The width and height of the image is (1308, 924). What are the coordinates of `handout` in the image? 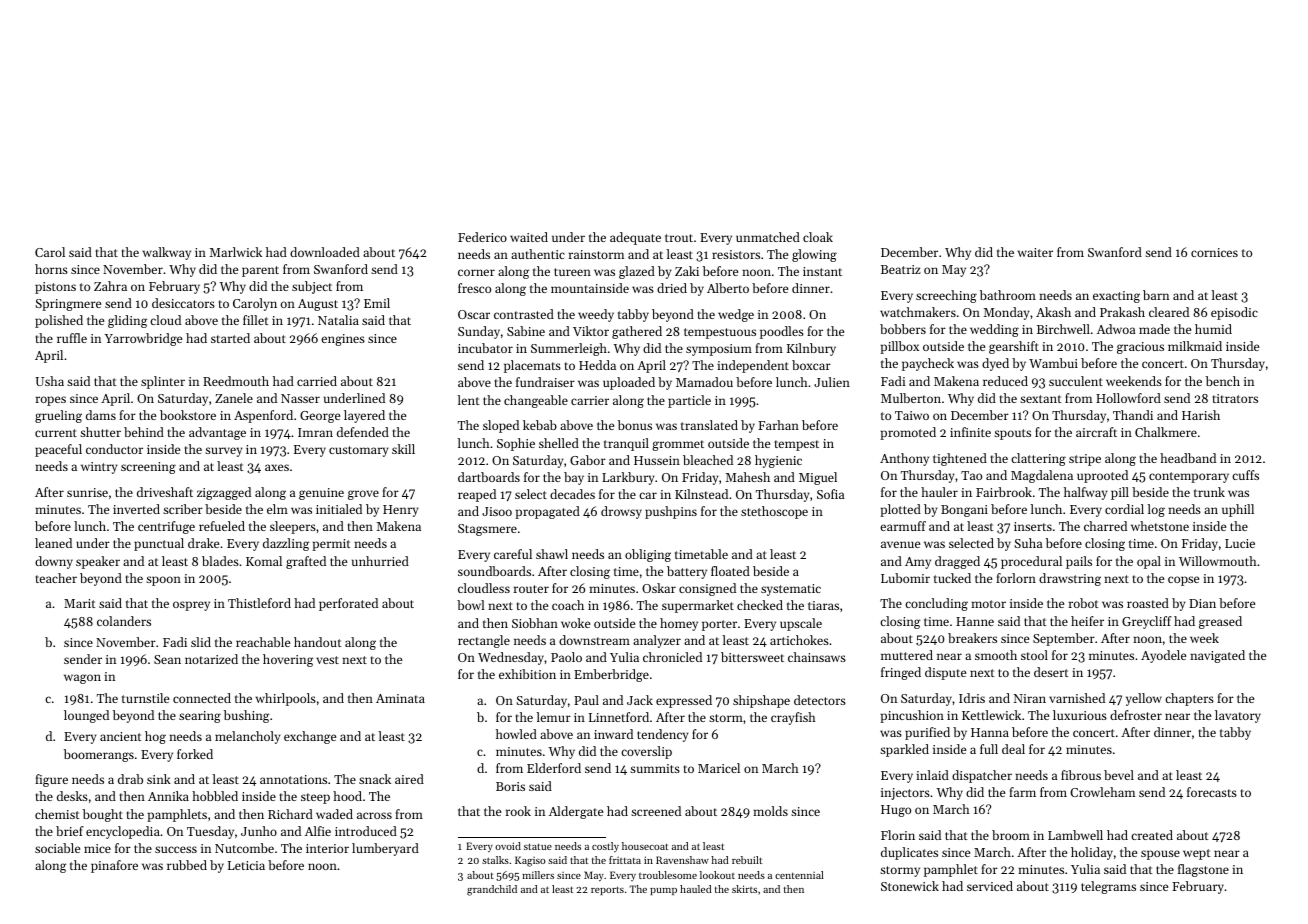 It's located at (318, 642).
